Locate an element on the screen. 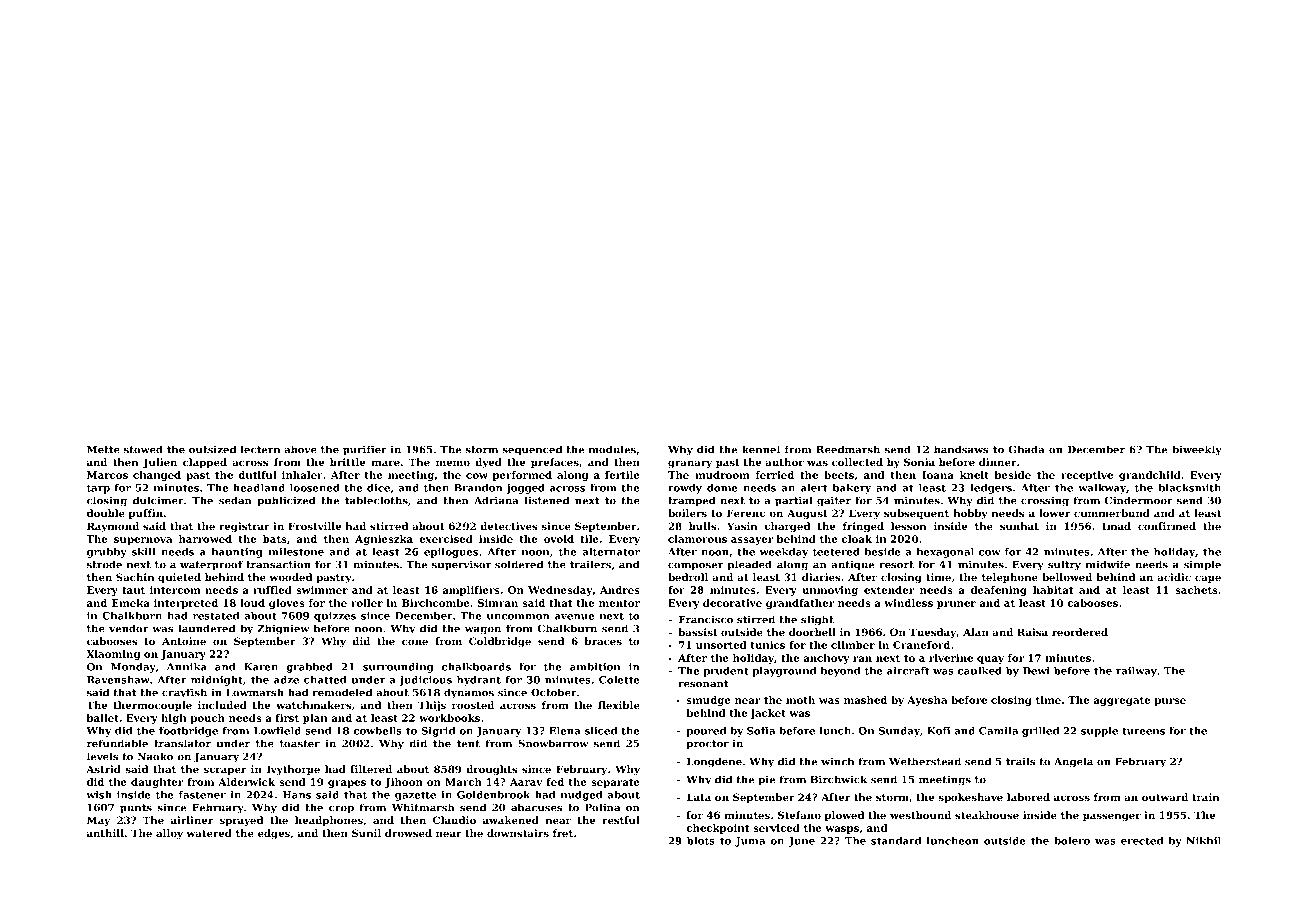 This screenshot has width=1308, height=924. changed is located at coordinates (157, 476).
